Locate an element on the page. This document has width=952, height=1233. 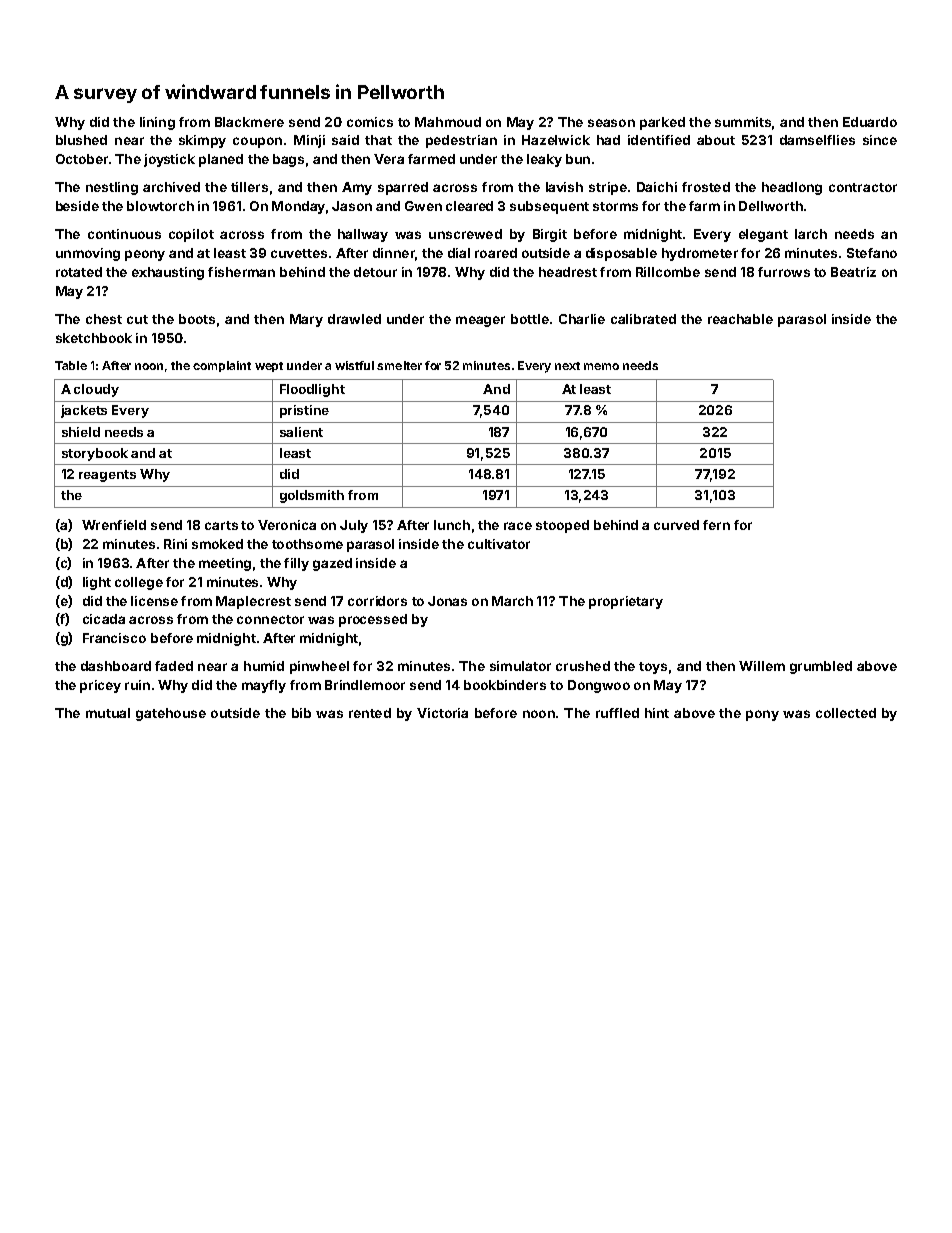
unmoving is located at coordinates (88, 254).
